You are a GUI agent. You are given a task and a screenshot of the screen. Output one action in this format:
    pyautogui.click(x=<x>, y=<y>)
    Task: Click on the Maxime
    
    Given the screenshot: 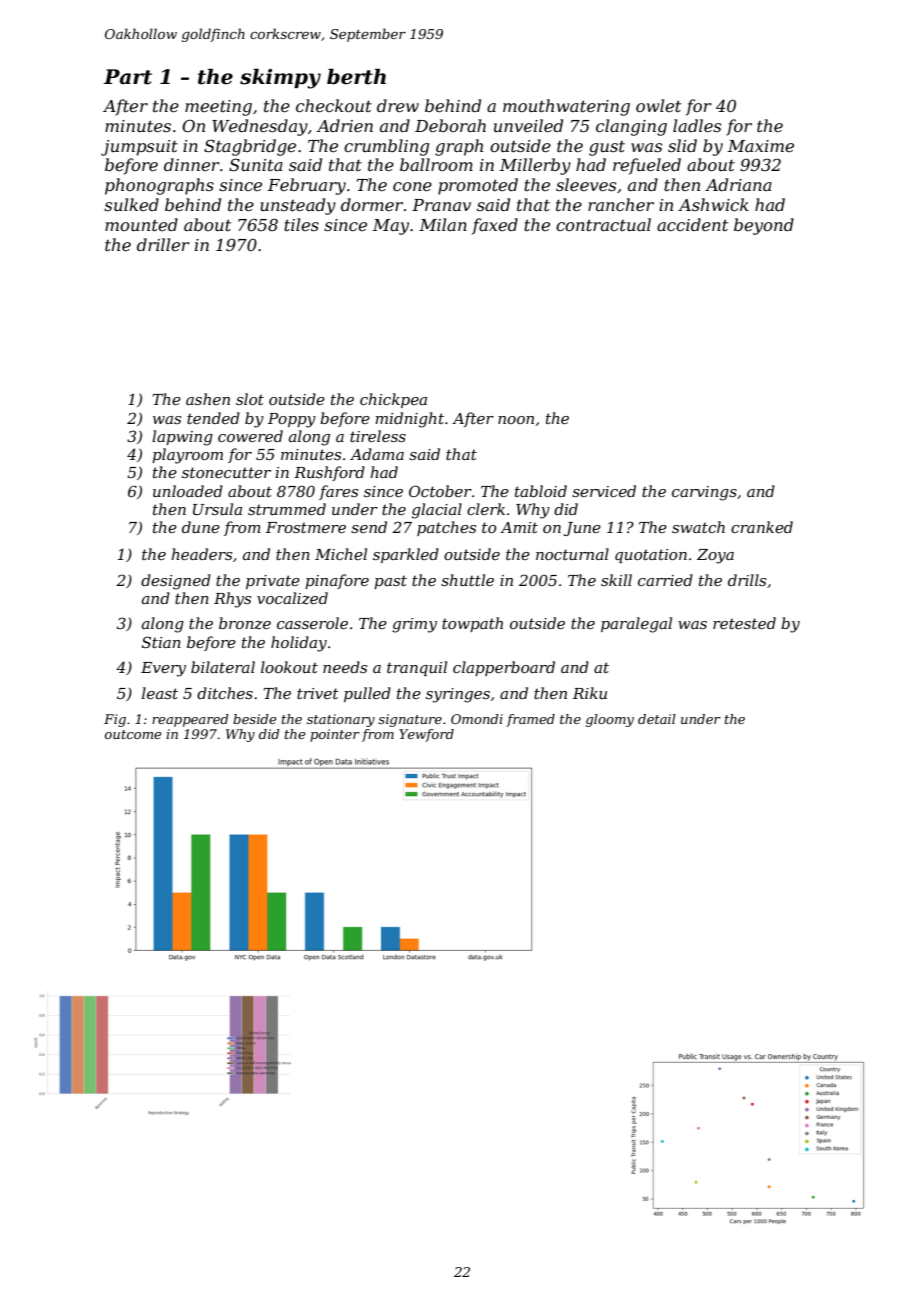 What is the action you would take?
    pyautogui.click(x=761, y=146)
